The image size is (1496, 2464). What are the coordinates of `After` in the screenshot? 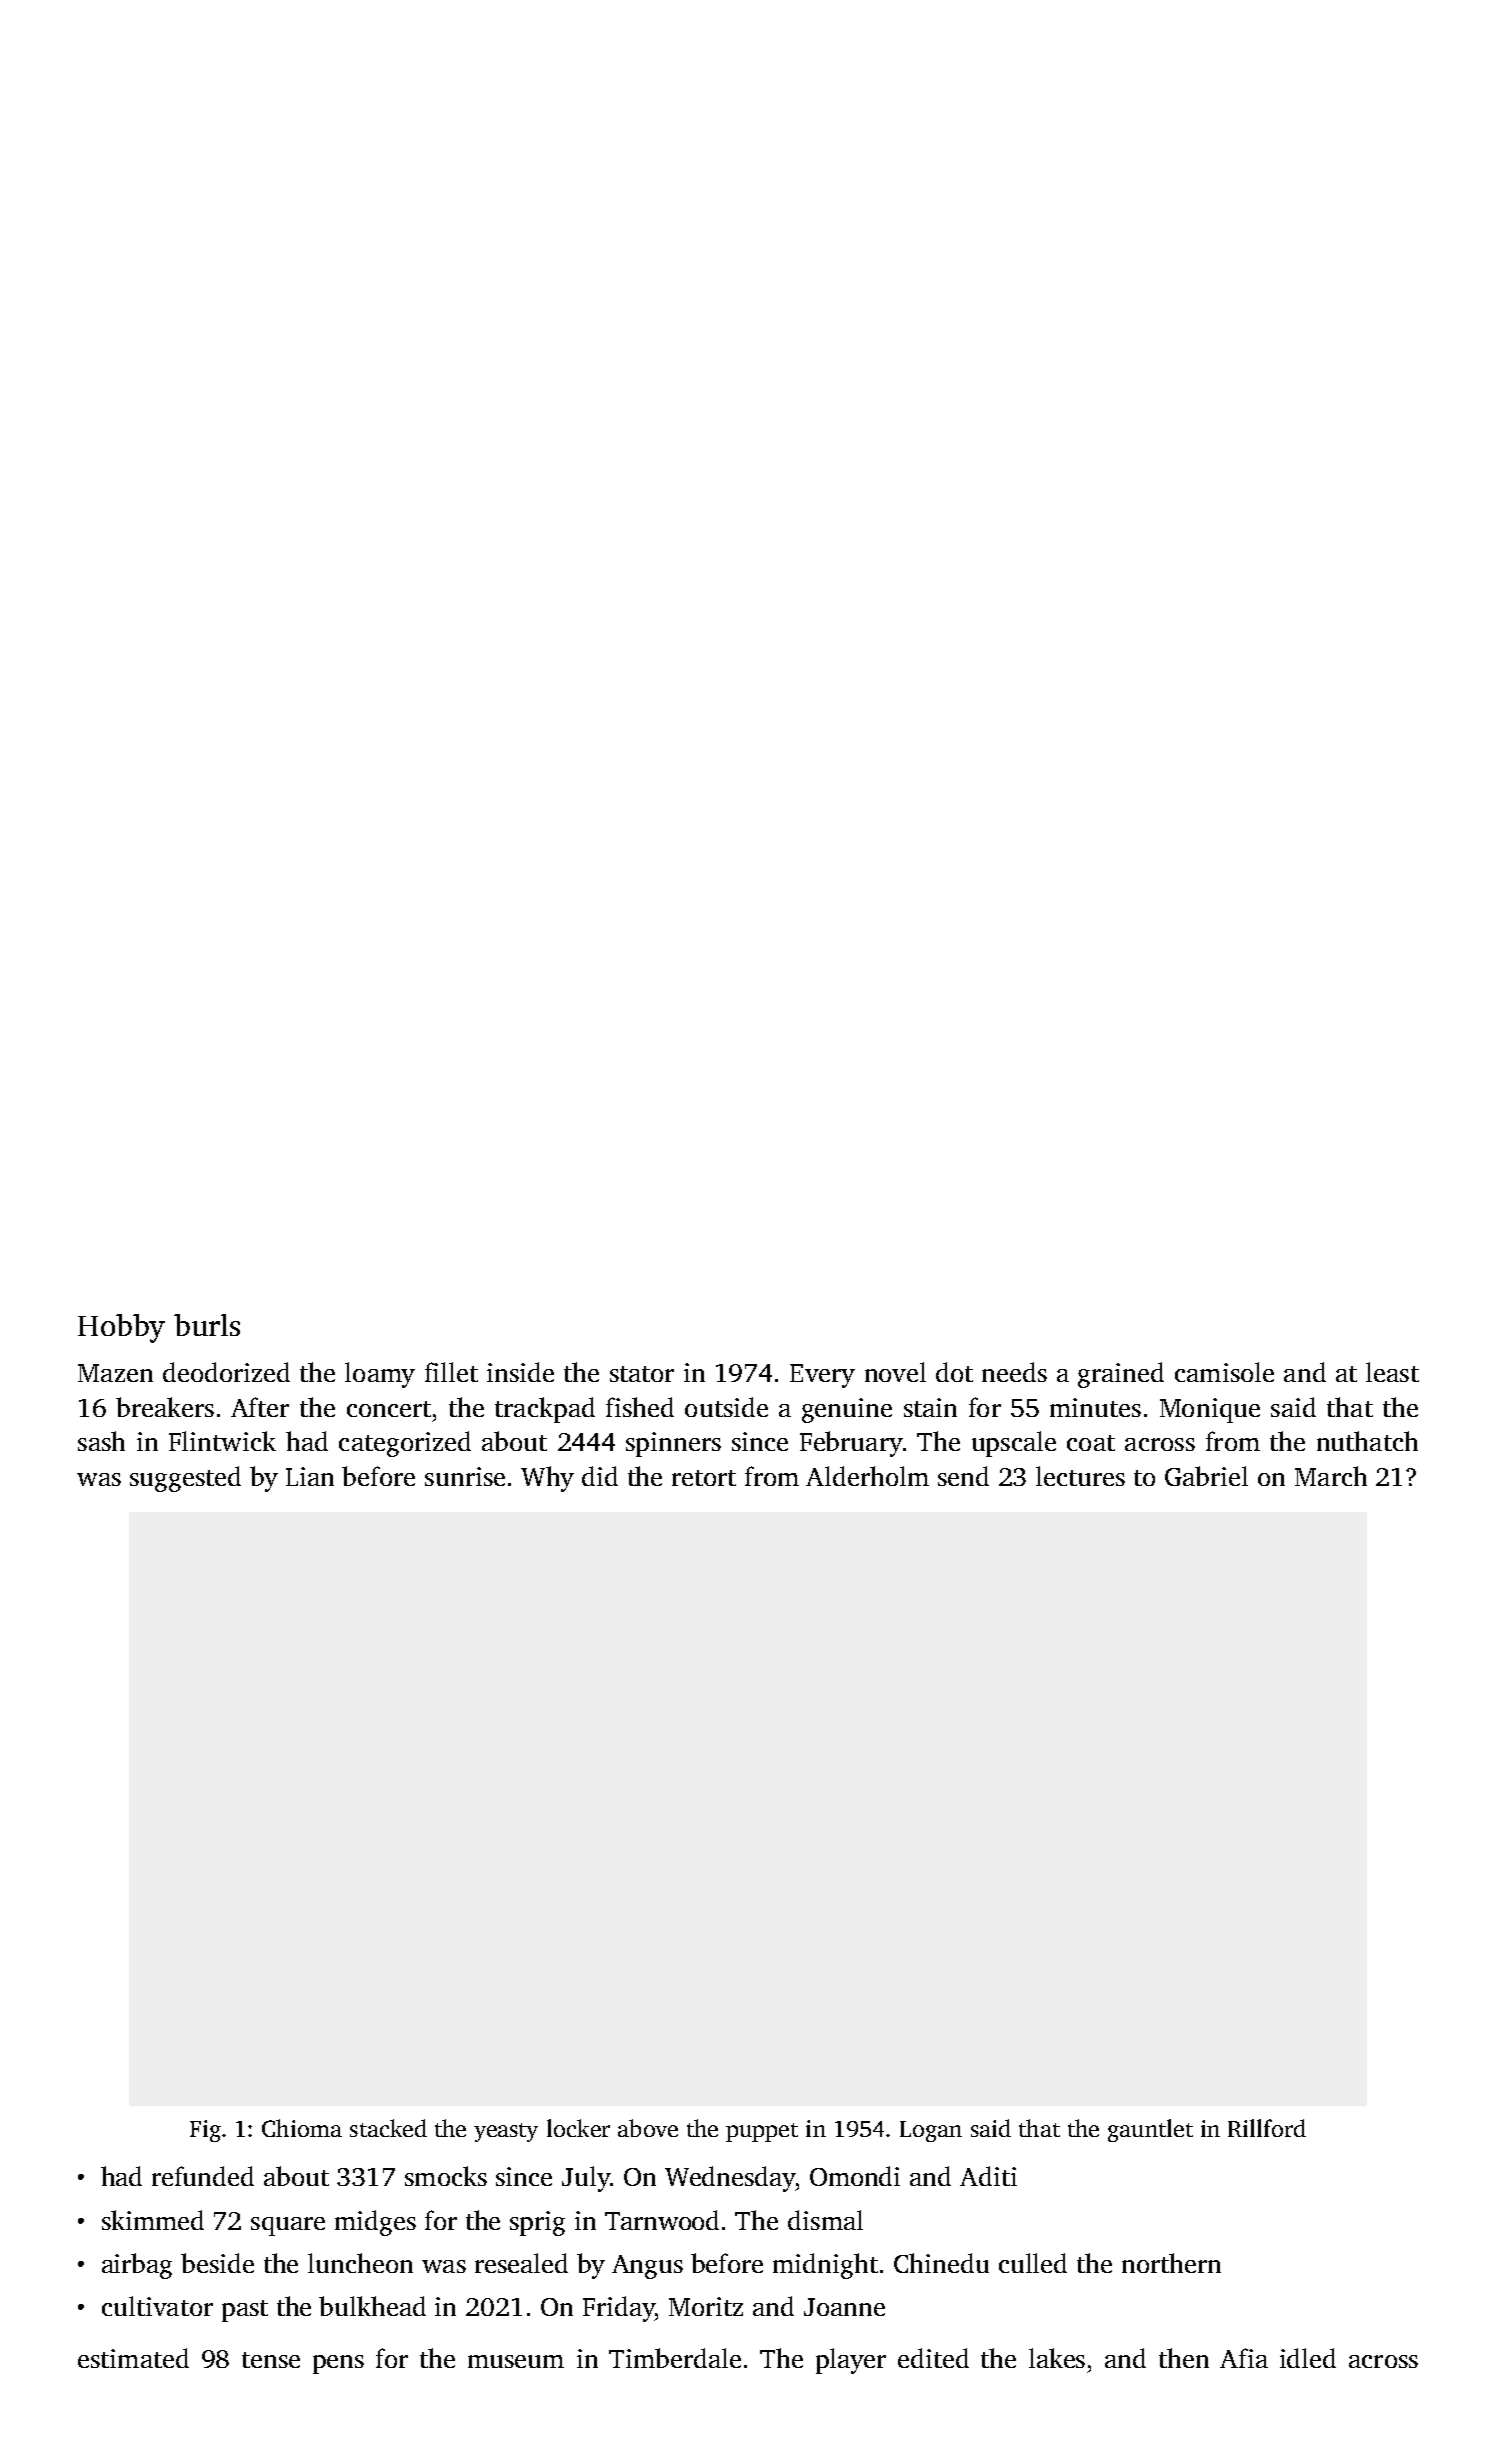 It's located at (260, 1407).
